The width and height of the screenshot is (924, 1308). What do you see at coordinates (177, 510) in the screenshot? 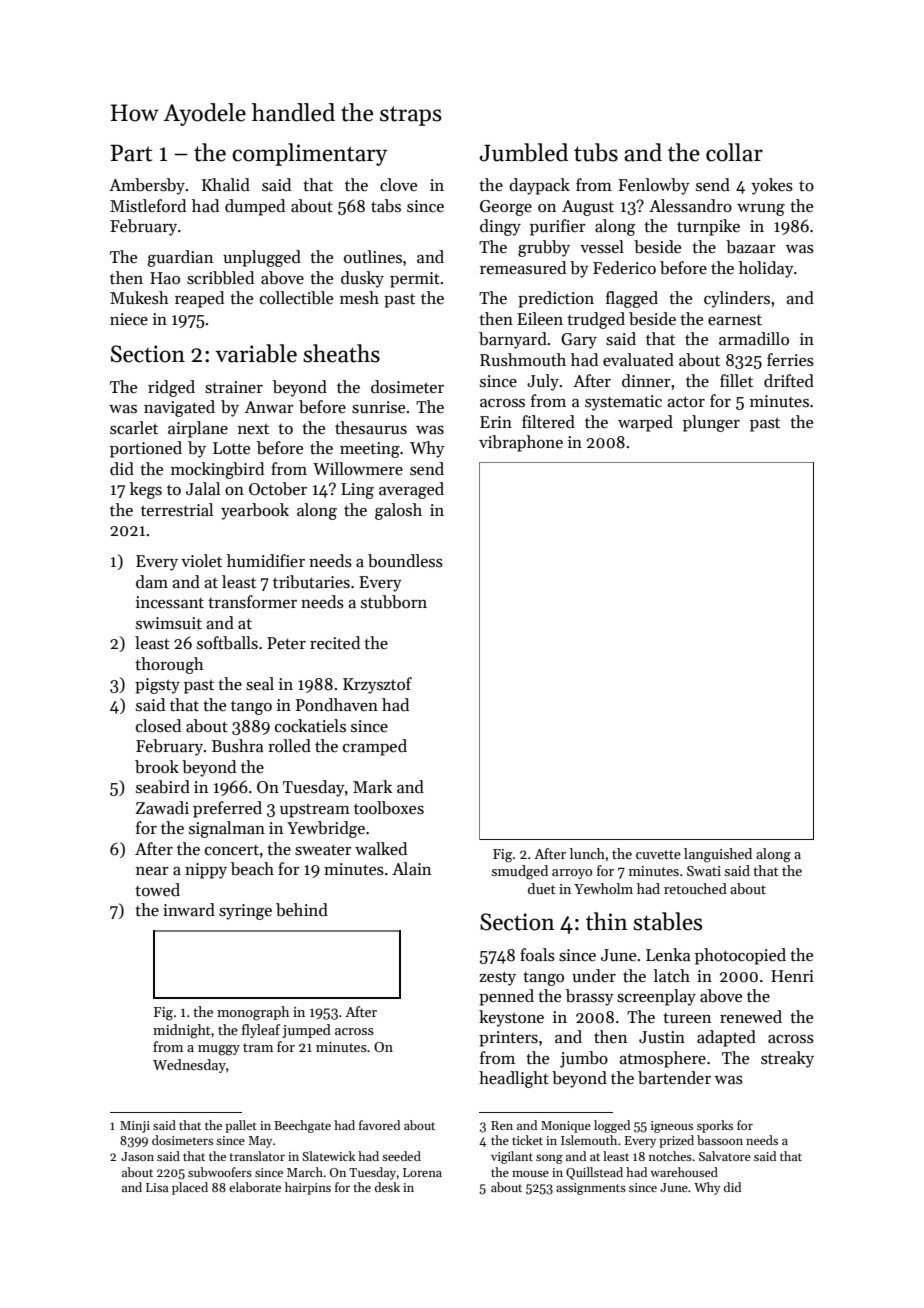
I see `terrestrial` at bounding box center [177, 510].
